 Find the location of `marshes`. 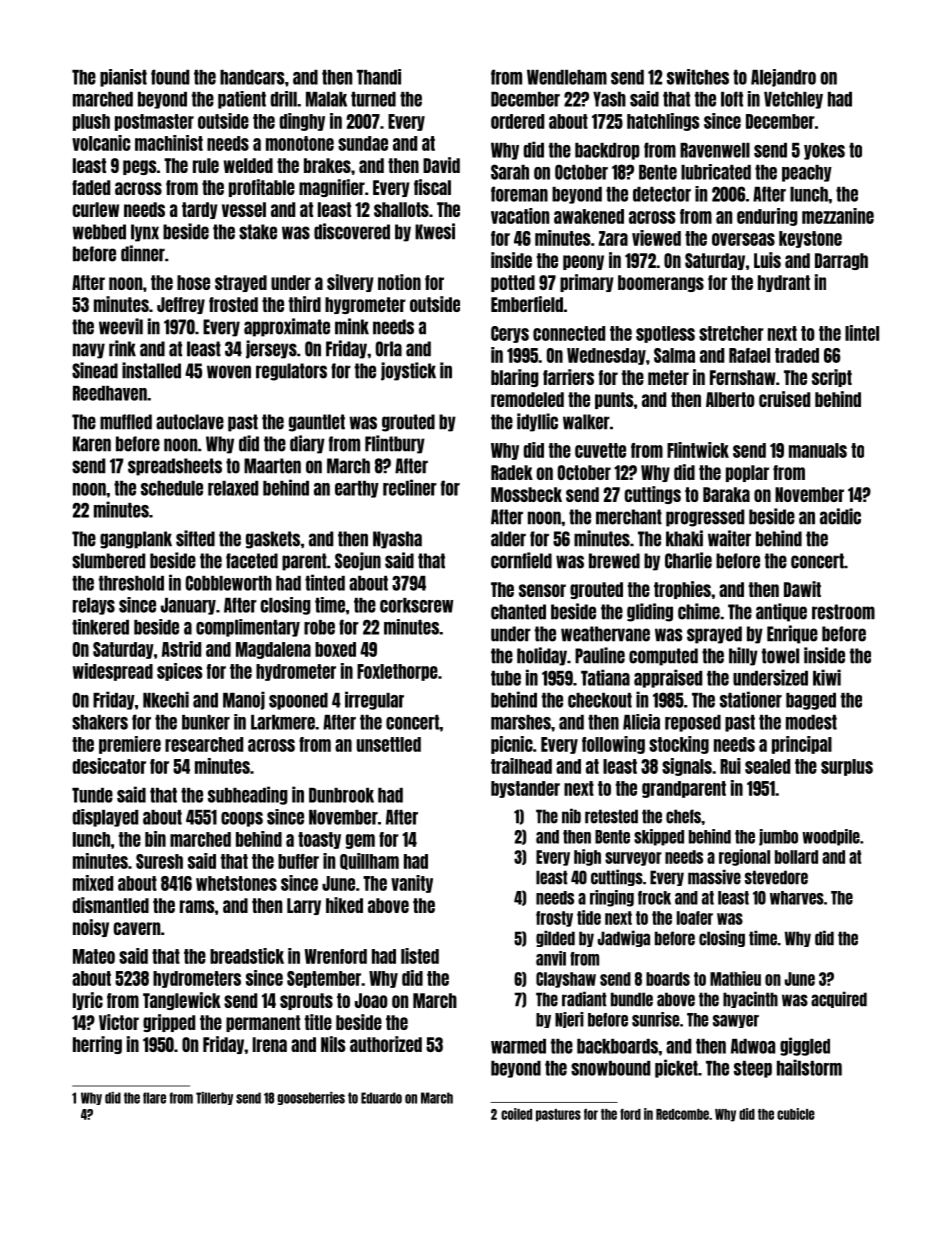

marshes is located at coordinates (521, 722).
